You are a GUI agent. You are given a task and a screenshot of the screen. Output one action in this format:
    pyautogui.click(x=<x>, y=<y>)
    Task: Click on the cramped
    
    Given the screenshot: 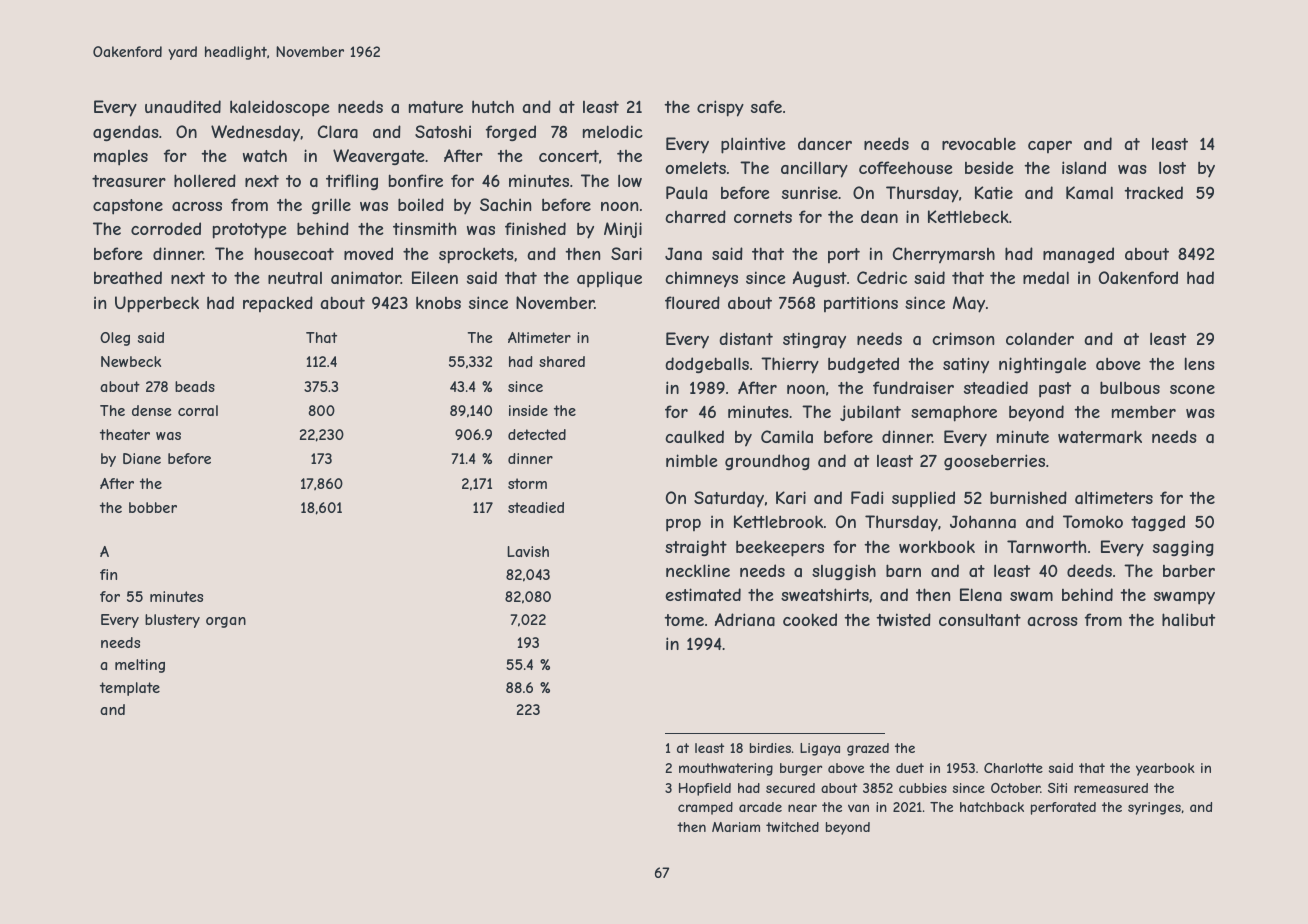 What is the action you would take?
    pyautogui.click(x=705, y=808)
